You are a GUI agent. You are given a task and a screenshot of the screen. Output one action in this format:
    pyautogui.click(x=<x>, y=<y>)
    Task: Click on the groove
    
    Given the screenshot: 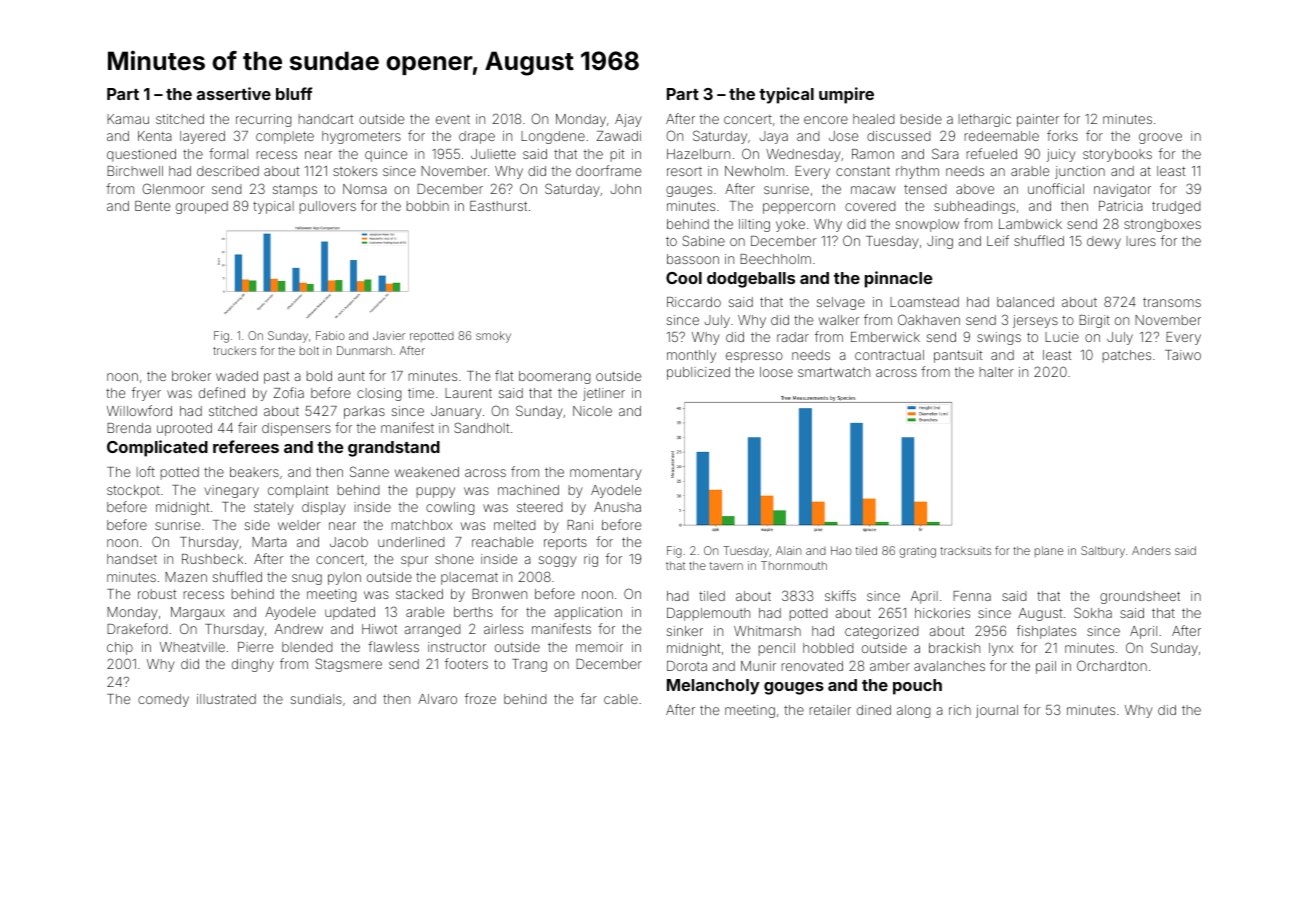 What is the action you would take?
    pyautogui.click(x=1160, y=138)
